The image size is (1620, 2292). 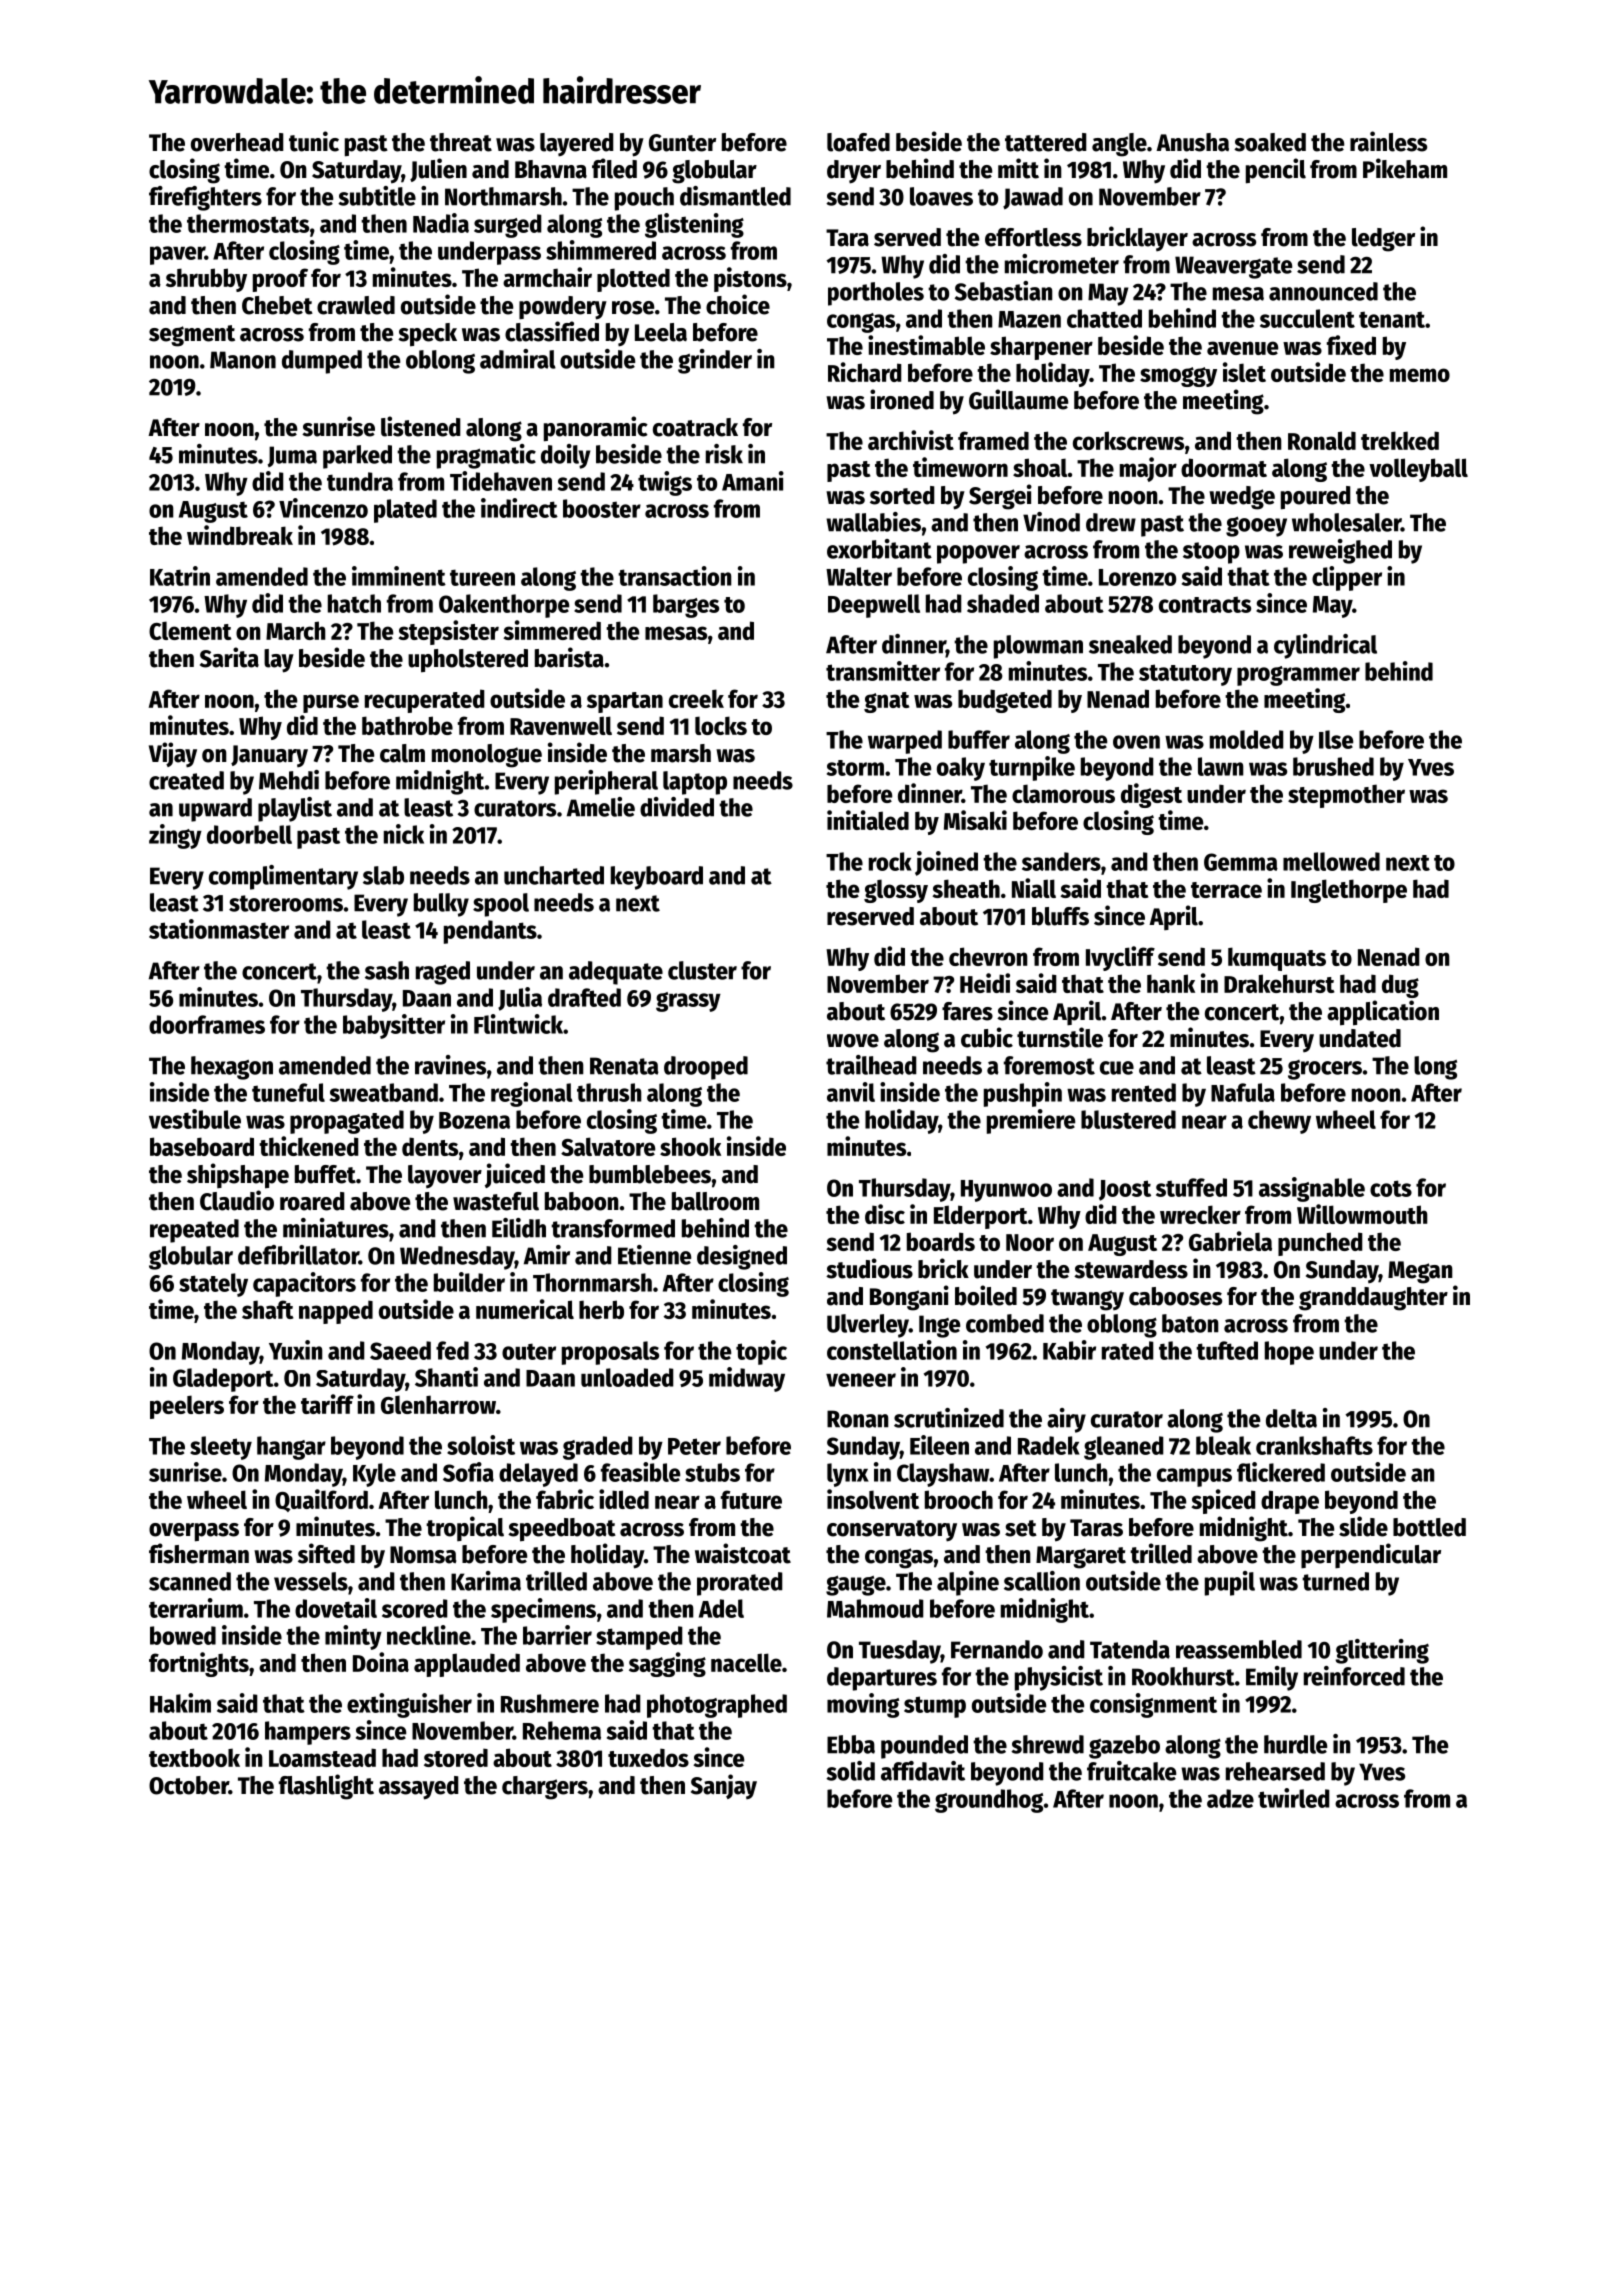 What do you see at coordinates (190, 630) in the page?
I see `Clement` at bounding box center [190, 630].
